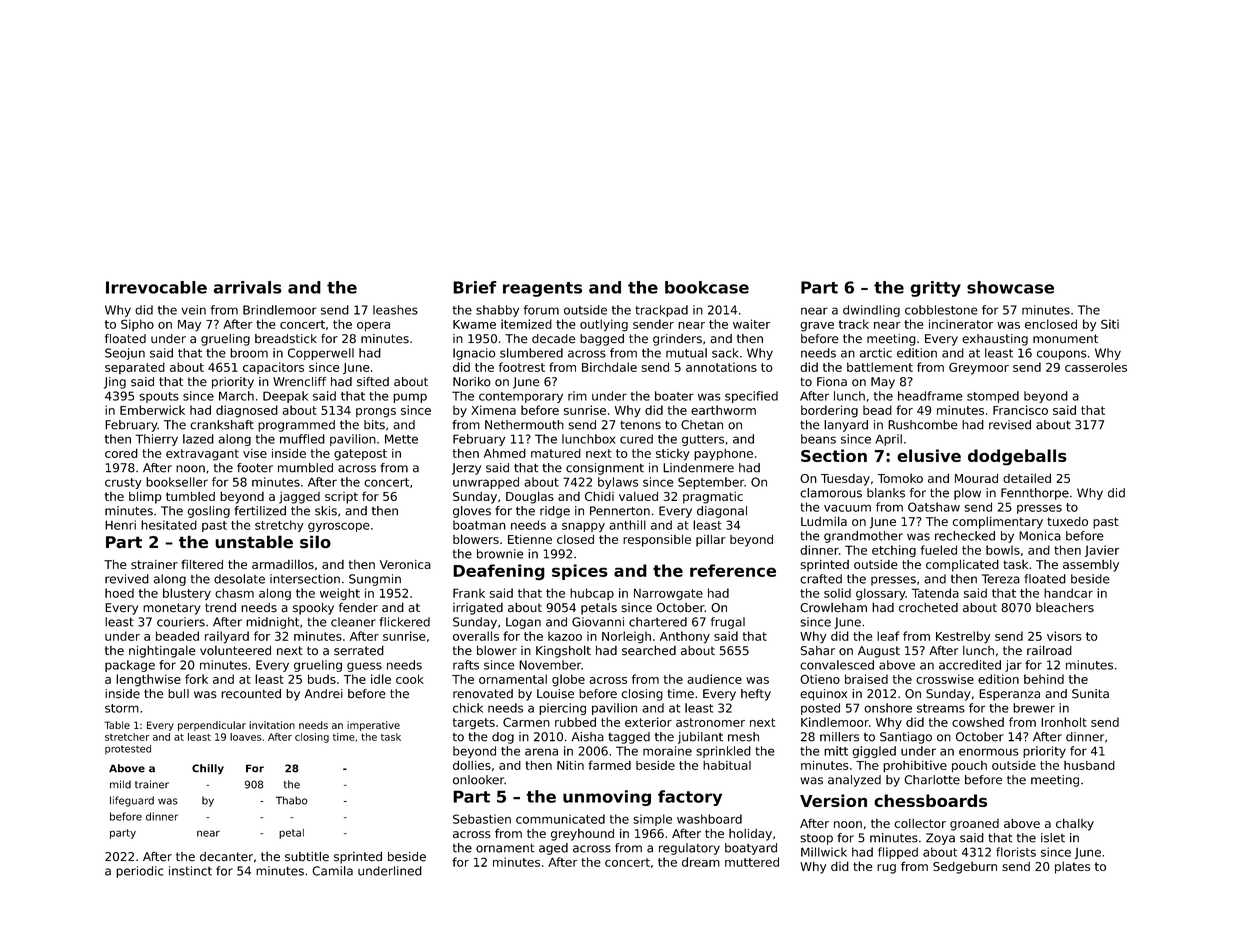 This image has height=952, width=1233. What do you see at coordinates (928, 608) in the image?
I see `crocheted` at bounding box center [928, 608].
